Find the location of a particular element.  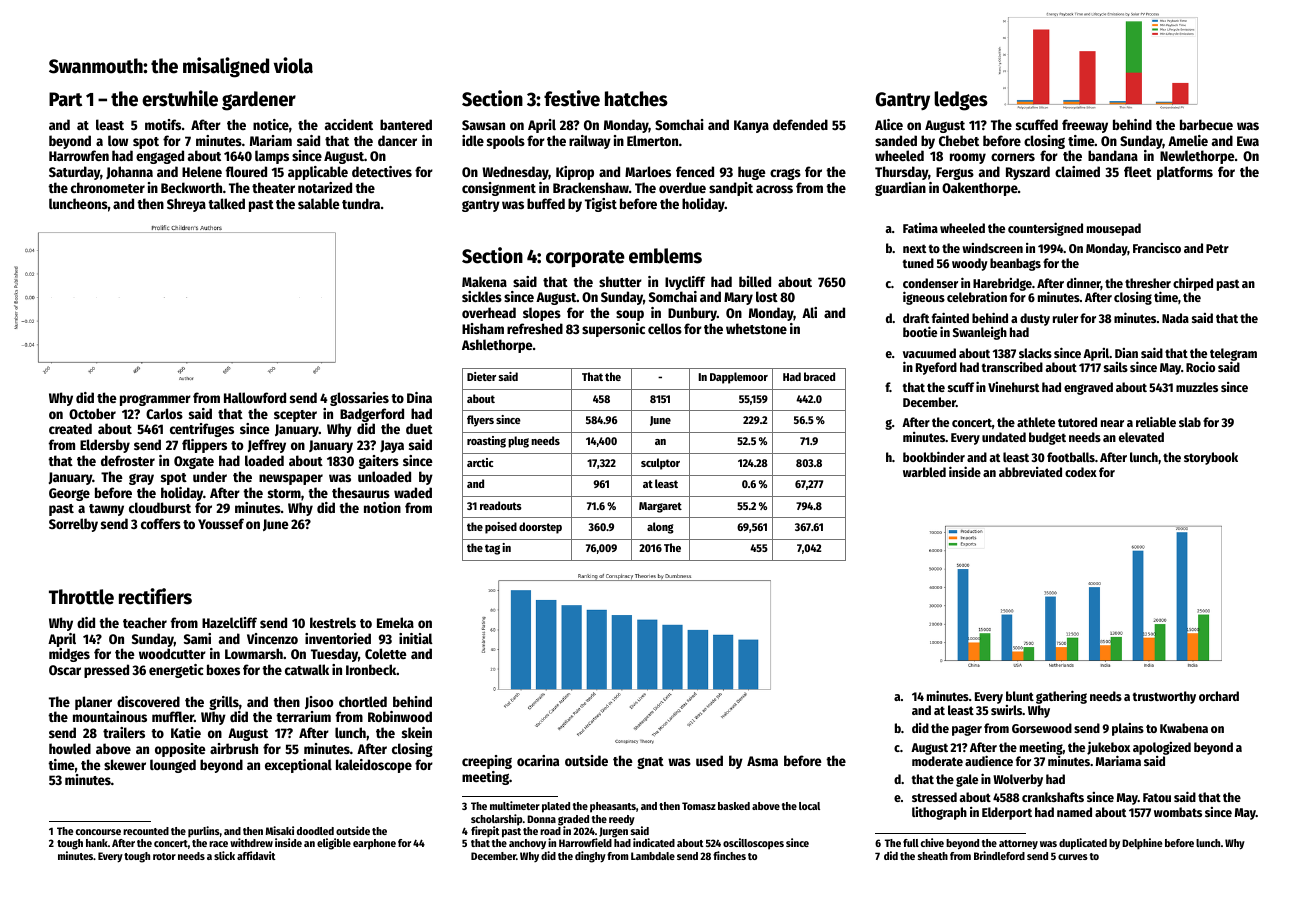

sandpit is located at coordinates (731, 189).
